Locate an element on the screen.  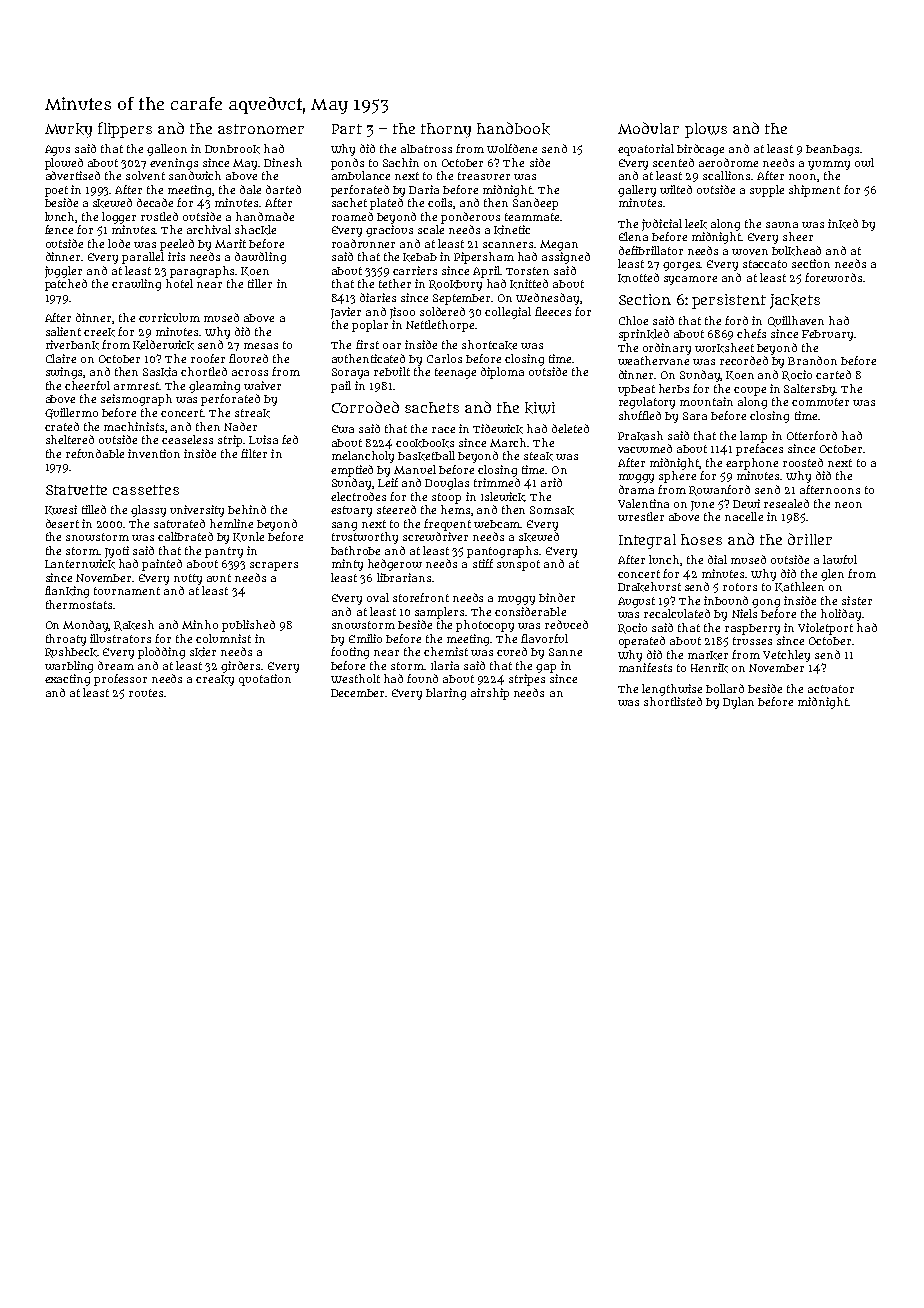
skier is located at coordinates (203, 652).
